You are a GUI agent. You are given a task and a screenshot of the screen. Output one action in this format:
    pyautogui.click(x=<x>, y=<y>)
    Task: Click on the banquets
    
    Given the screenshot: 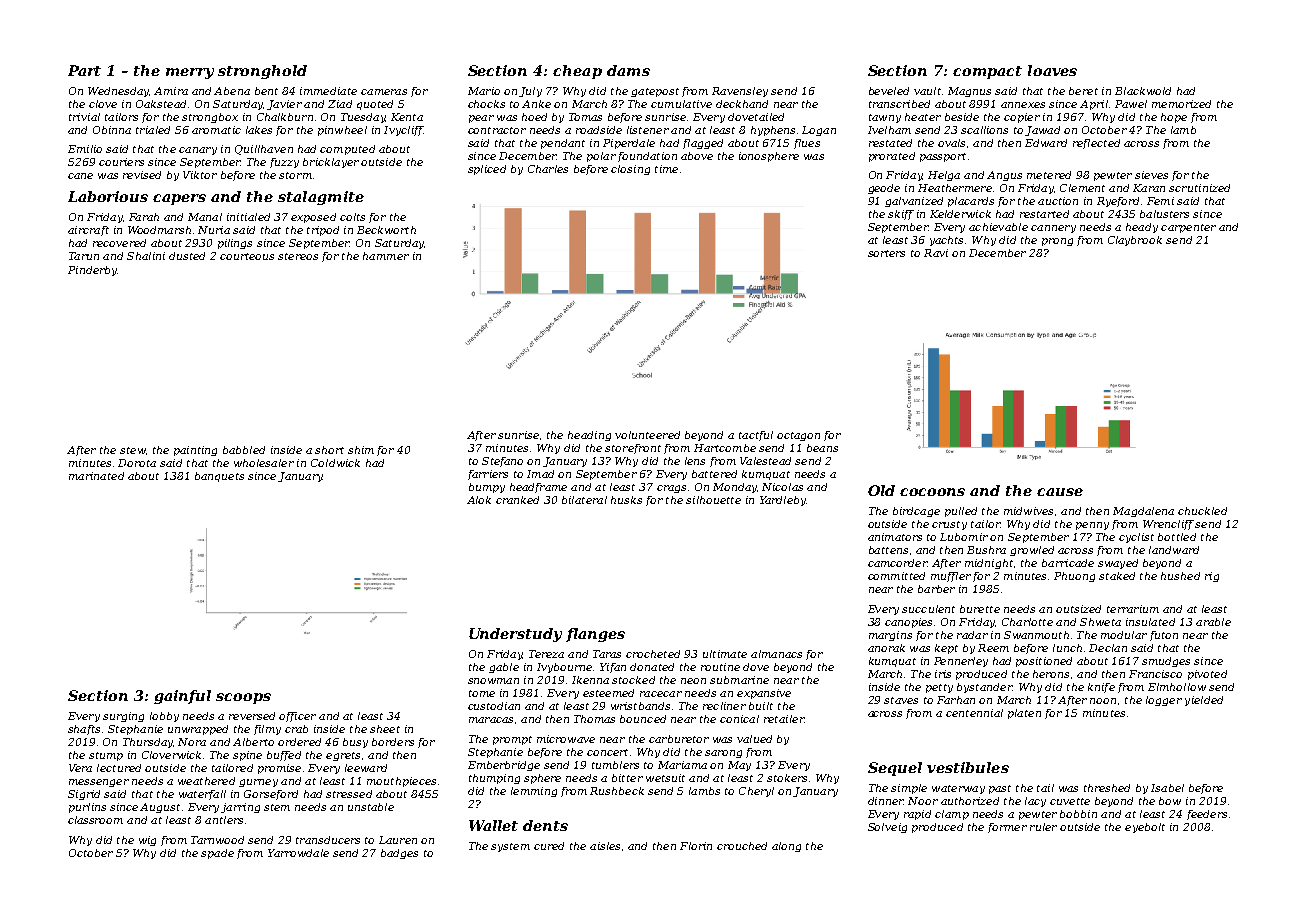 What is the action you would take?
    pyautogui.click(x=219, y=477)
